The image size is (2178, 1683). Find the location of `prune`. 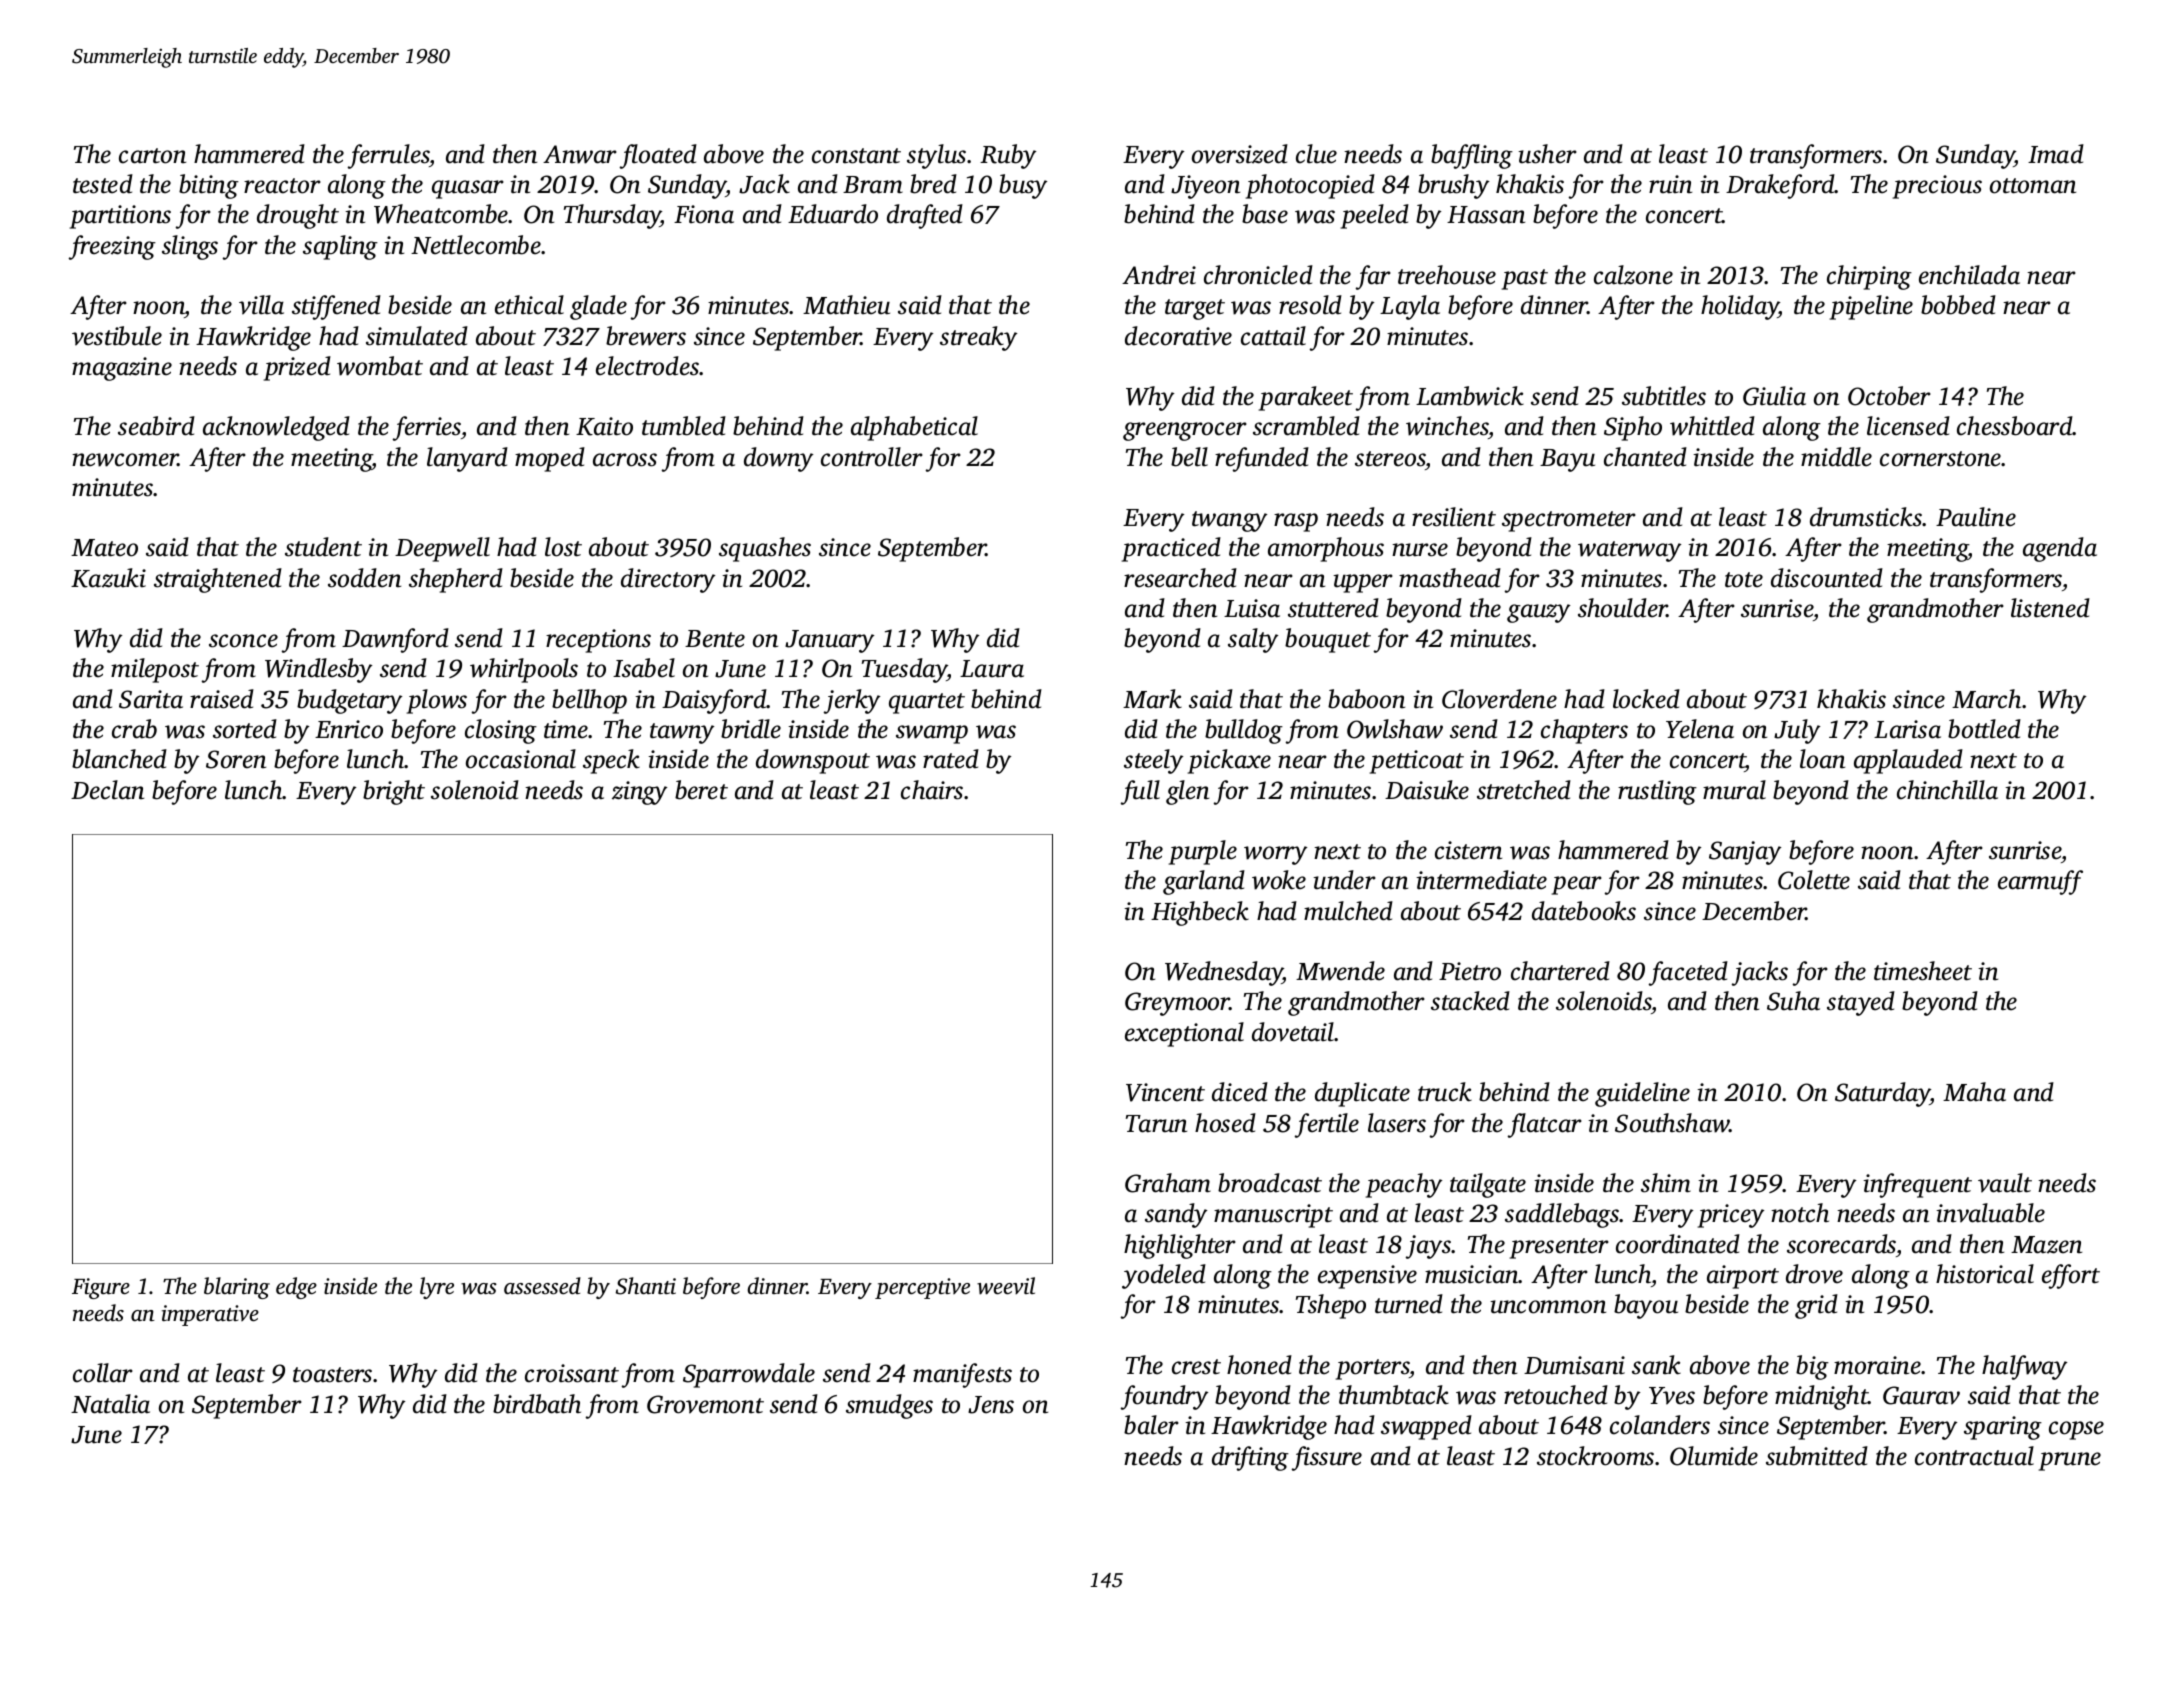

prune is located at coordinates (2070, 1461).
